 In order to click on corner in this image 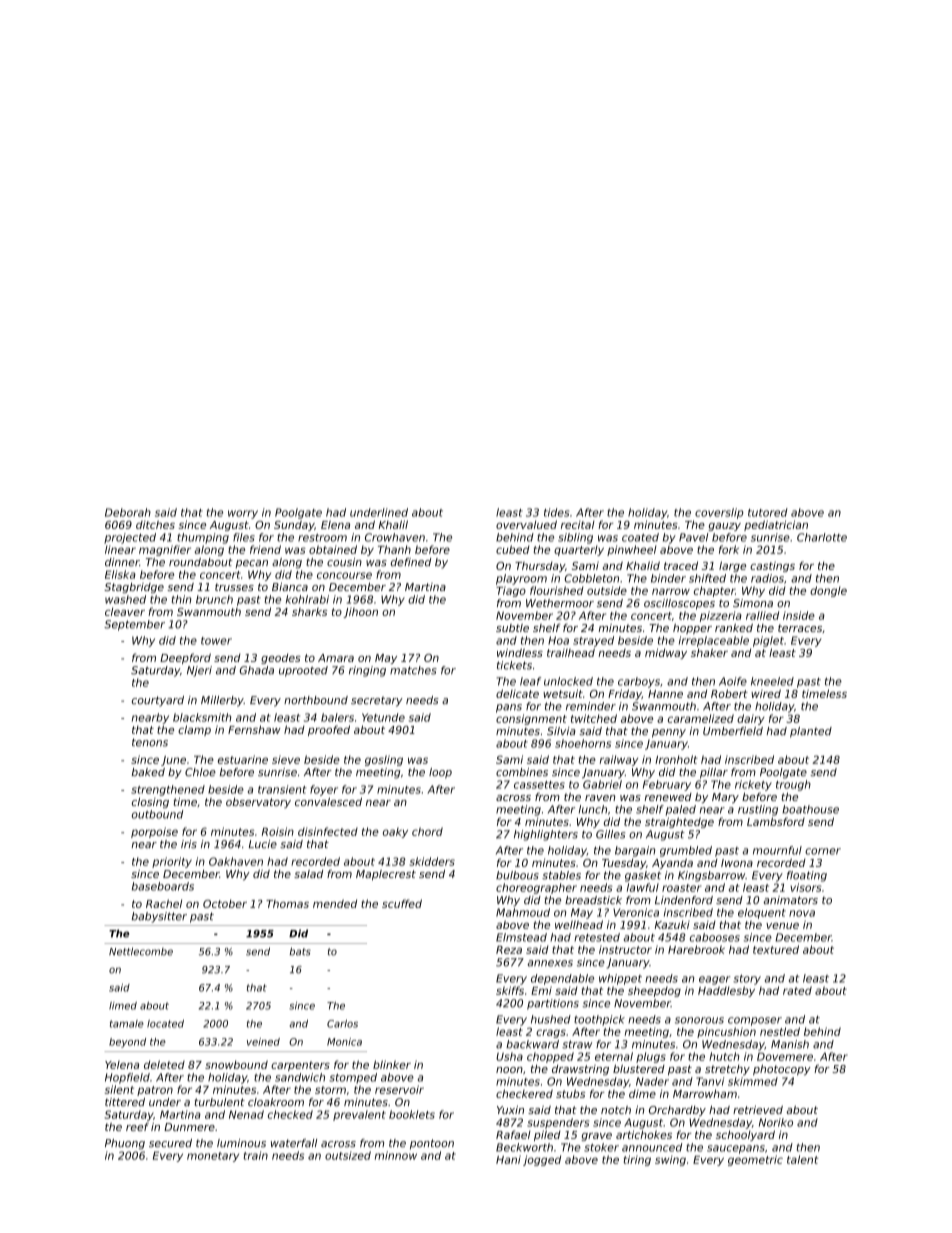, I will do `click(823, 851)`.
